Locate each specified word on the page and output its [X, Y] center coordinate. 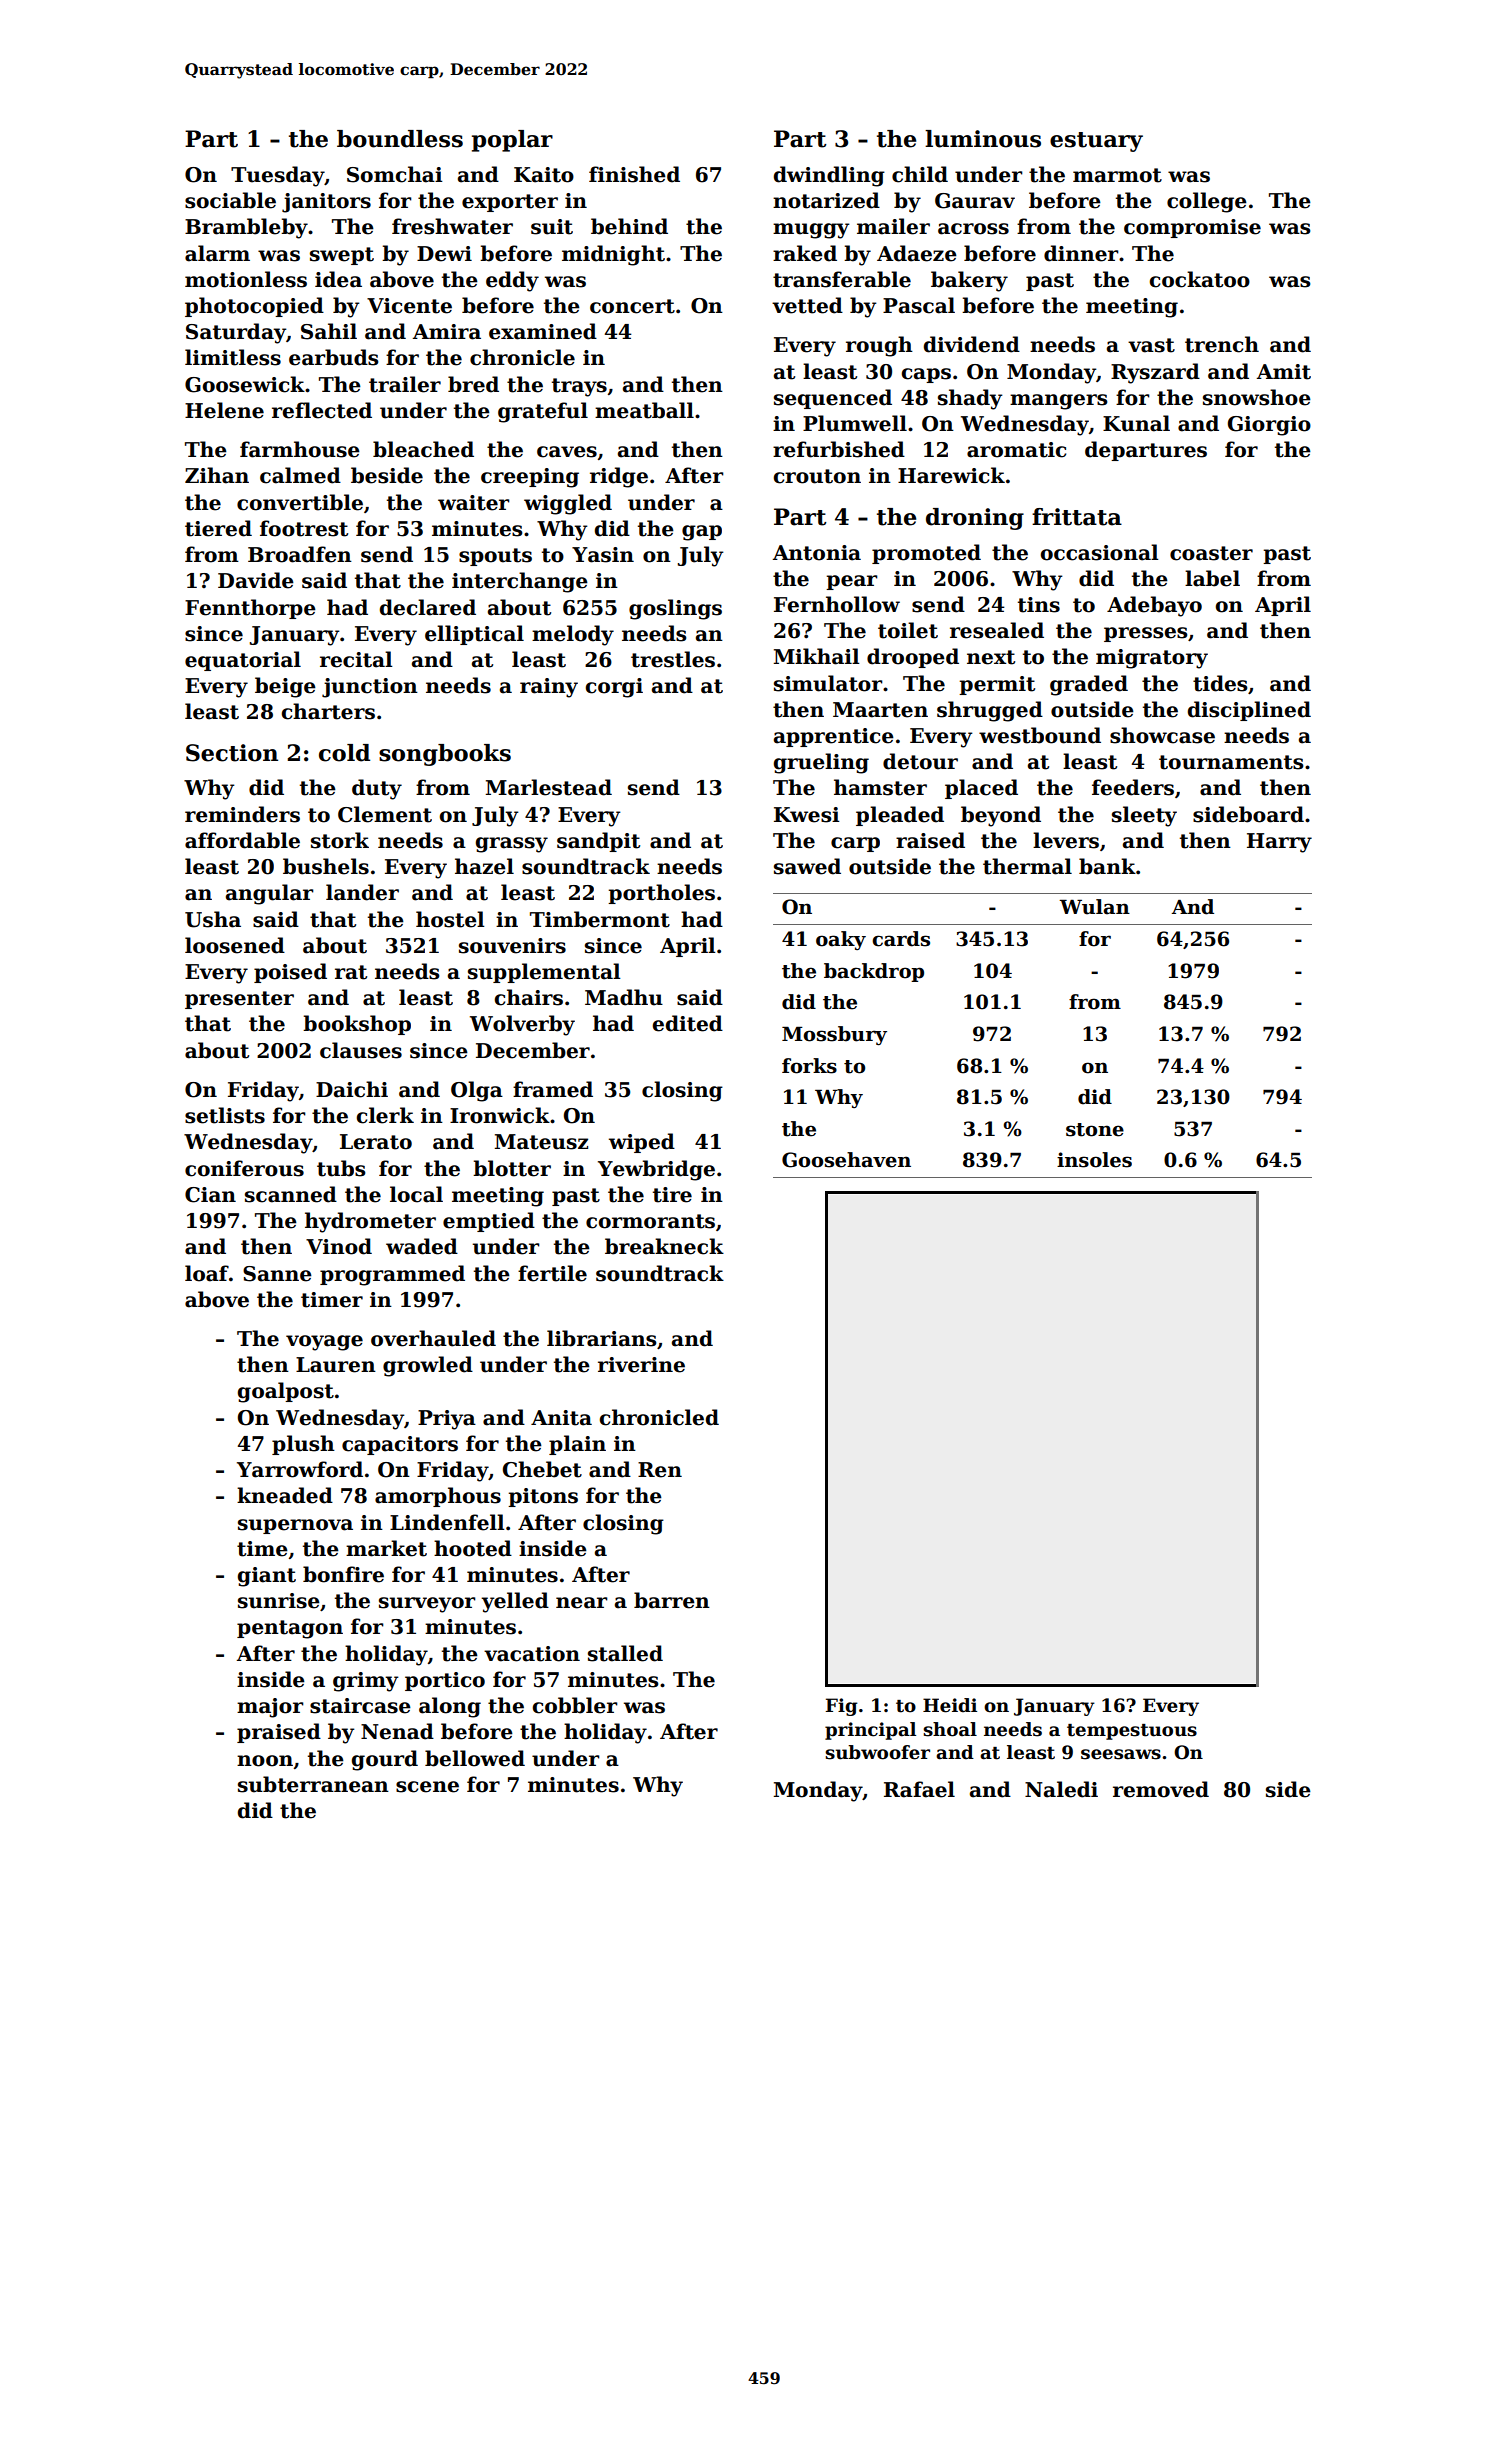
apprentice [834, 737]
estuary [1096, 142]
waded [422, 1246]
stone [1095, 1130]
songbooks [445, 755]
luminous [983, 139]
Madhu [624, 997]
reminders [242, 814]
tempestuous [1132, 1732]
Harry [1279, 843]
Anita [561, 1418]
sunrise [279, 1601]
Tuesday [278, 176]
